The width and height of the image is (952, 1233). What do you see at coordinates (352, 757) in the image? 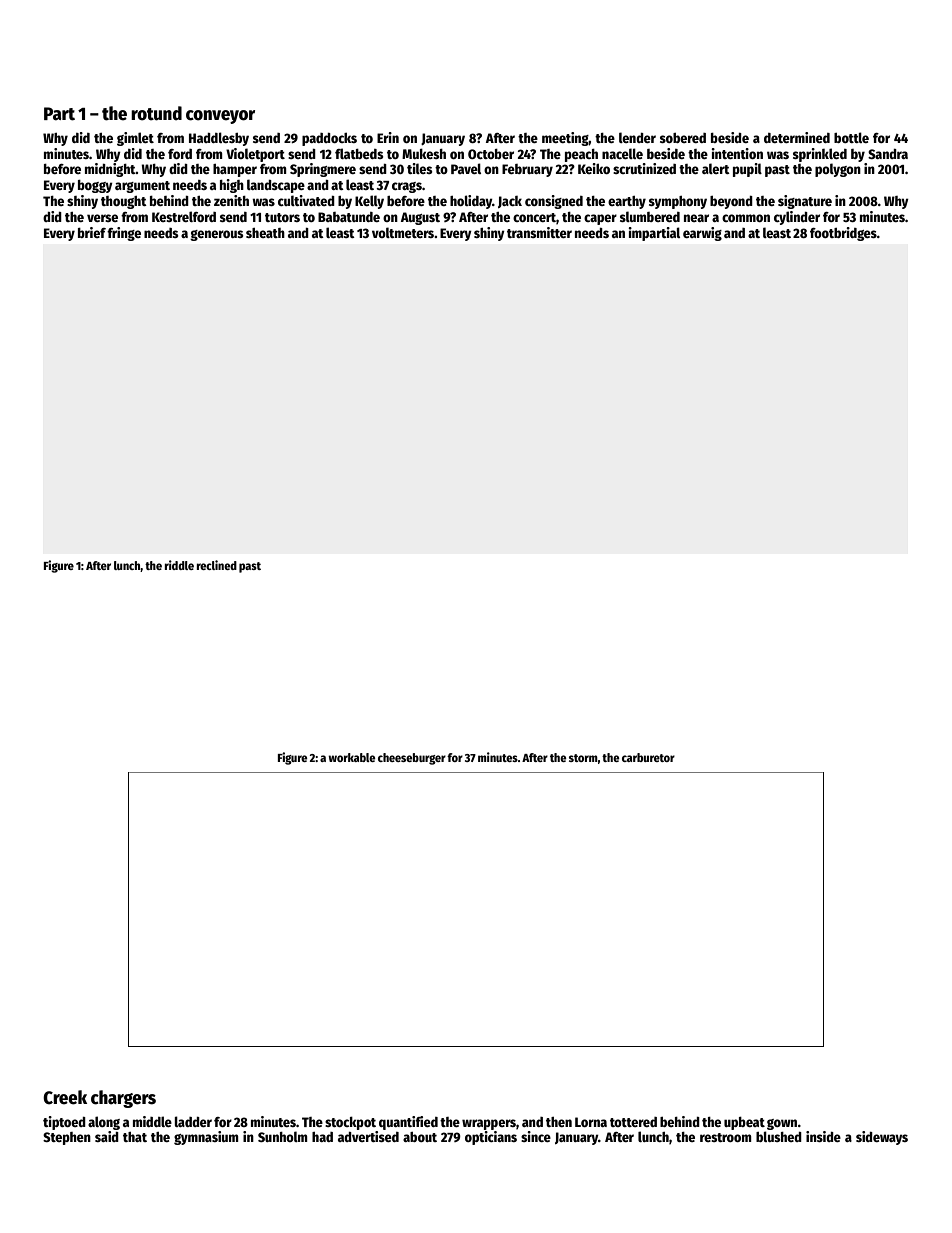
I see `workable` at bounding box center [352, 757].
